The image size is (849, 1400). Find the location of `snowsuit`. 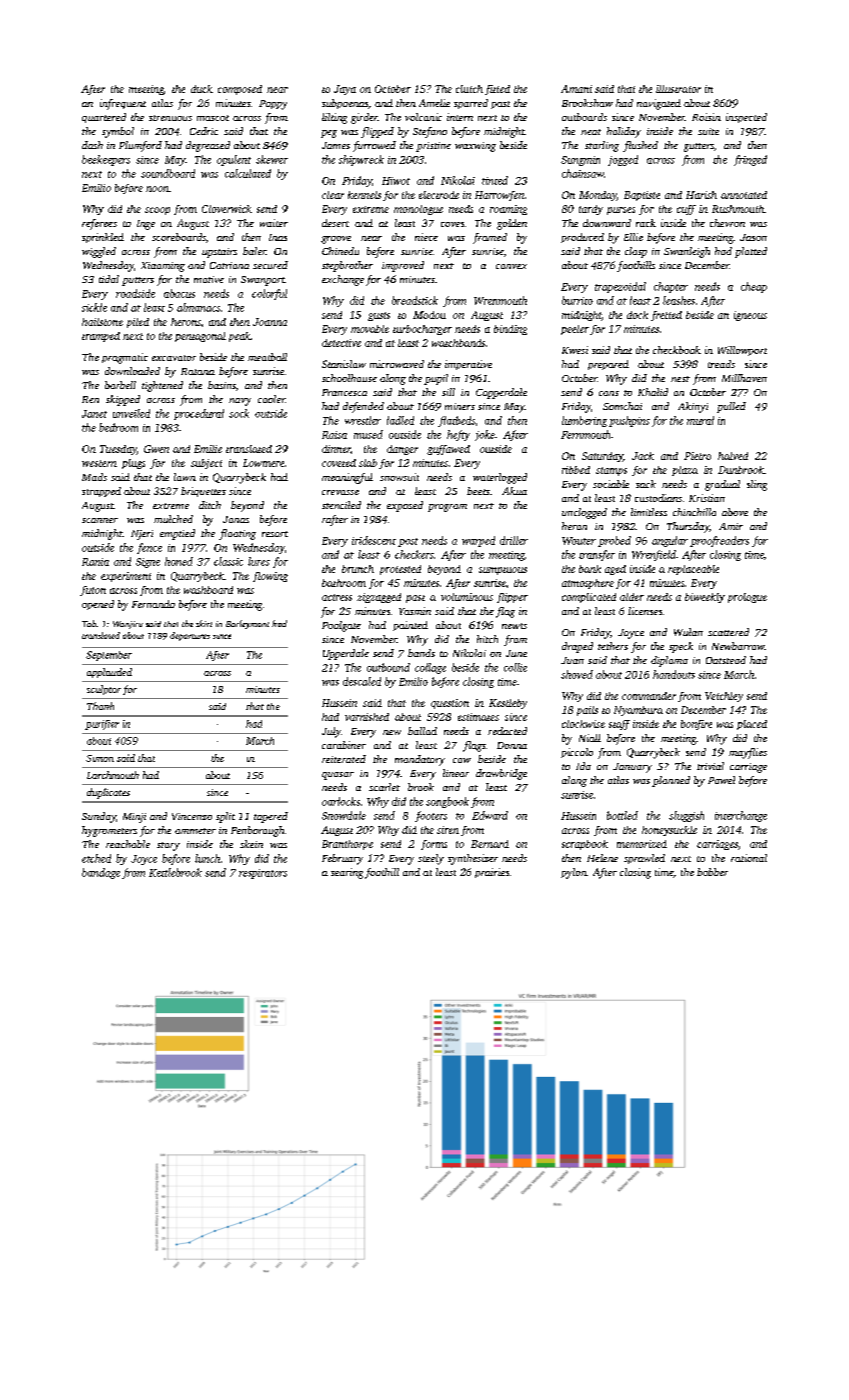

snowsuit is located at coordinates (399, 477).
